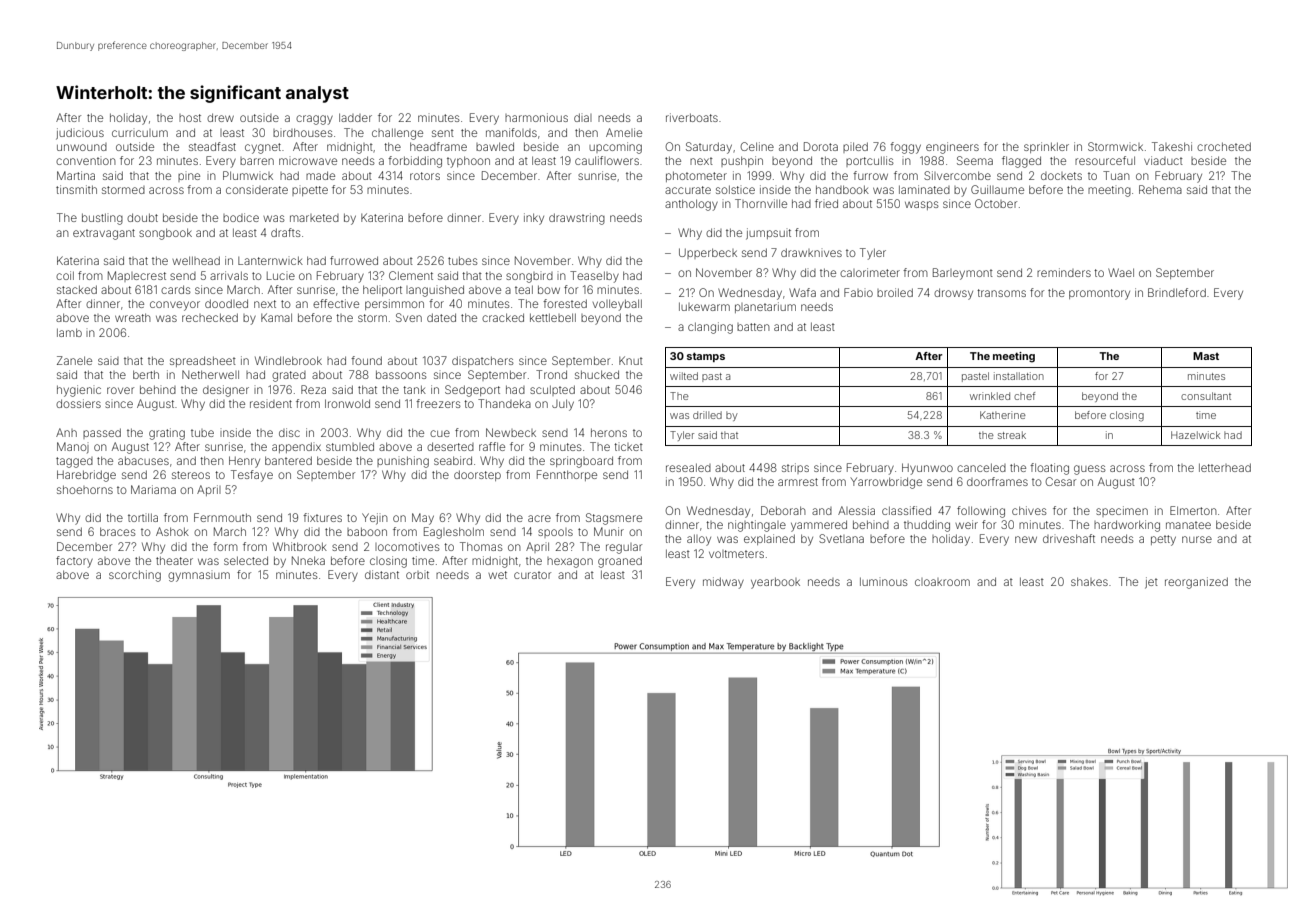 This screenshot has height=924, width=1308. I want to click on pipette, so click(310, 191).
